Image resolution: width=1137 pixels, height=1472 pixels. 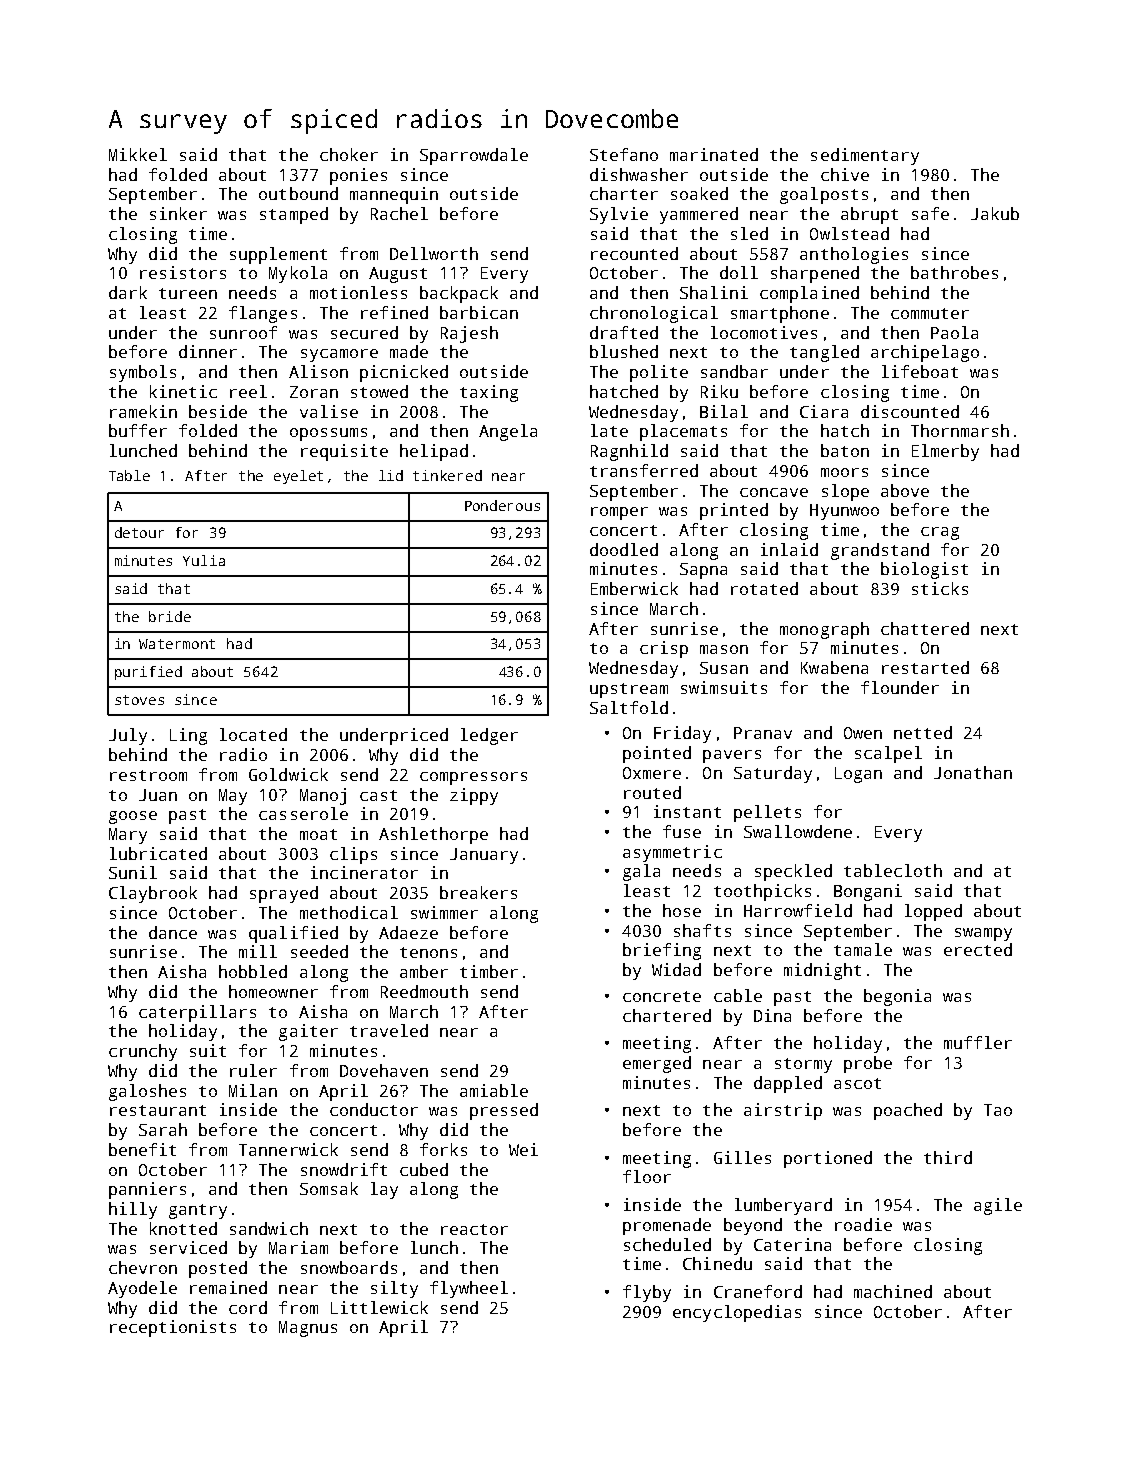 What do you see at coordinates (647, 1176) in the image?
I see `floor` at bounding box center [647, 1176].
